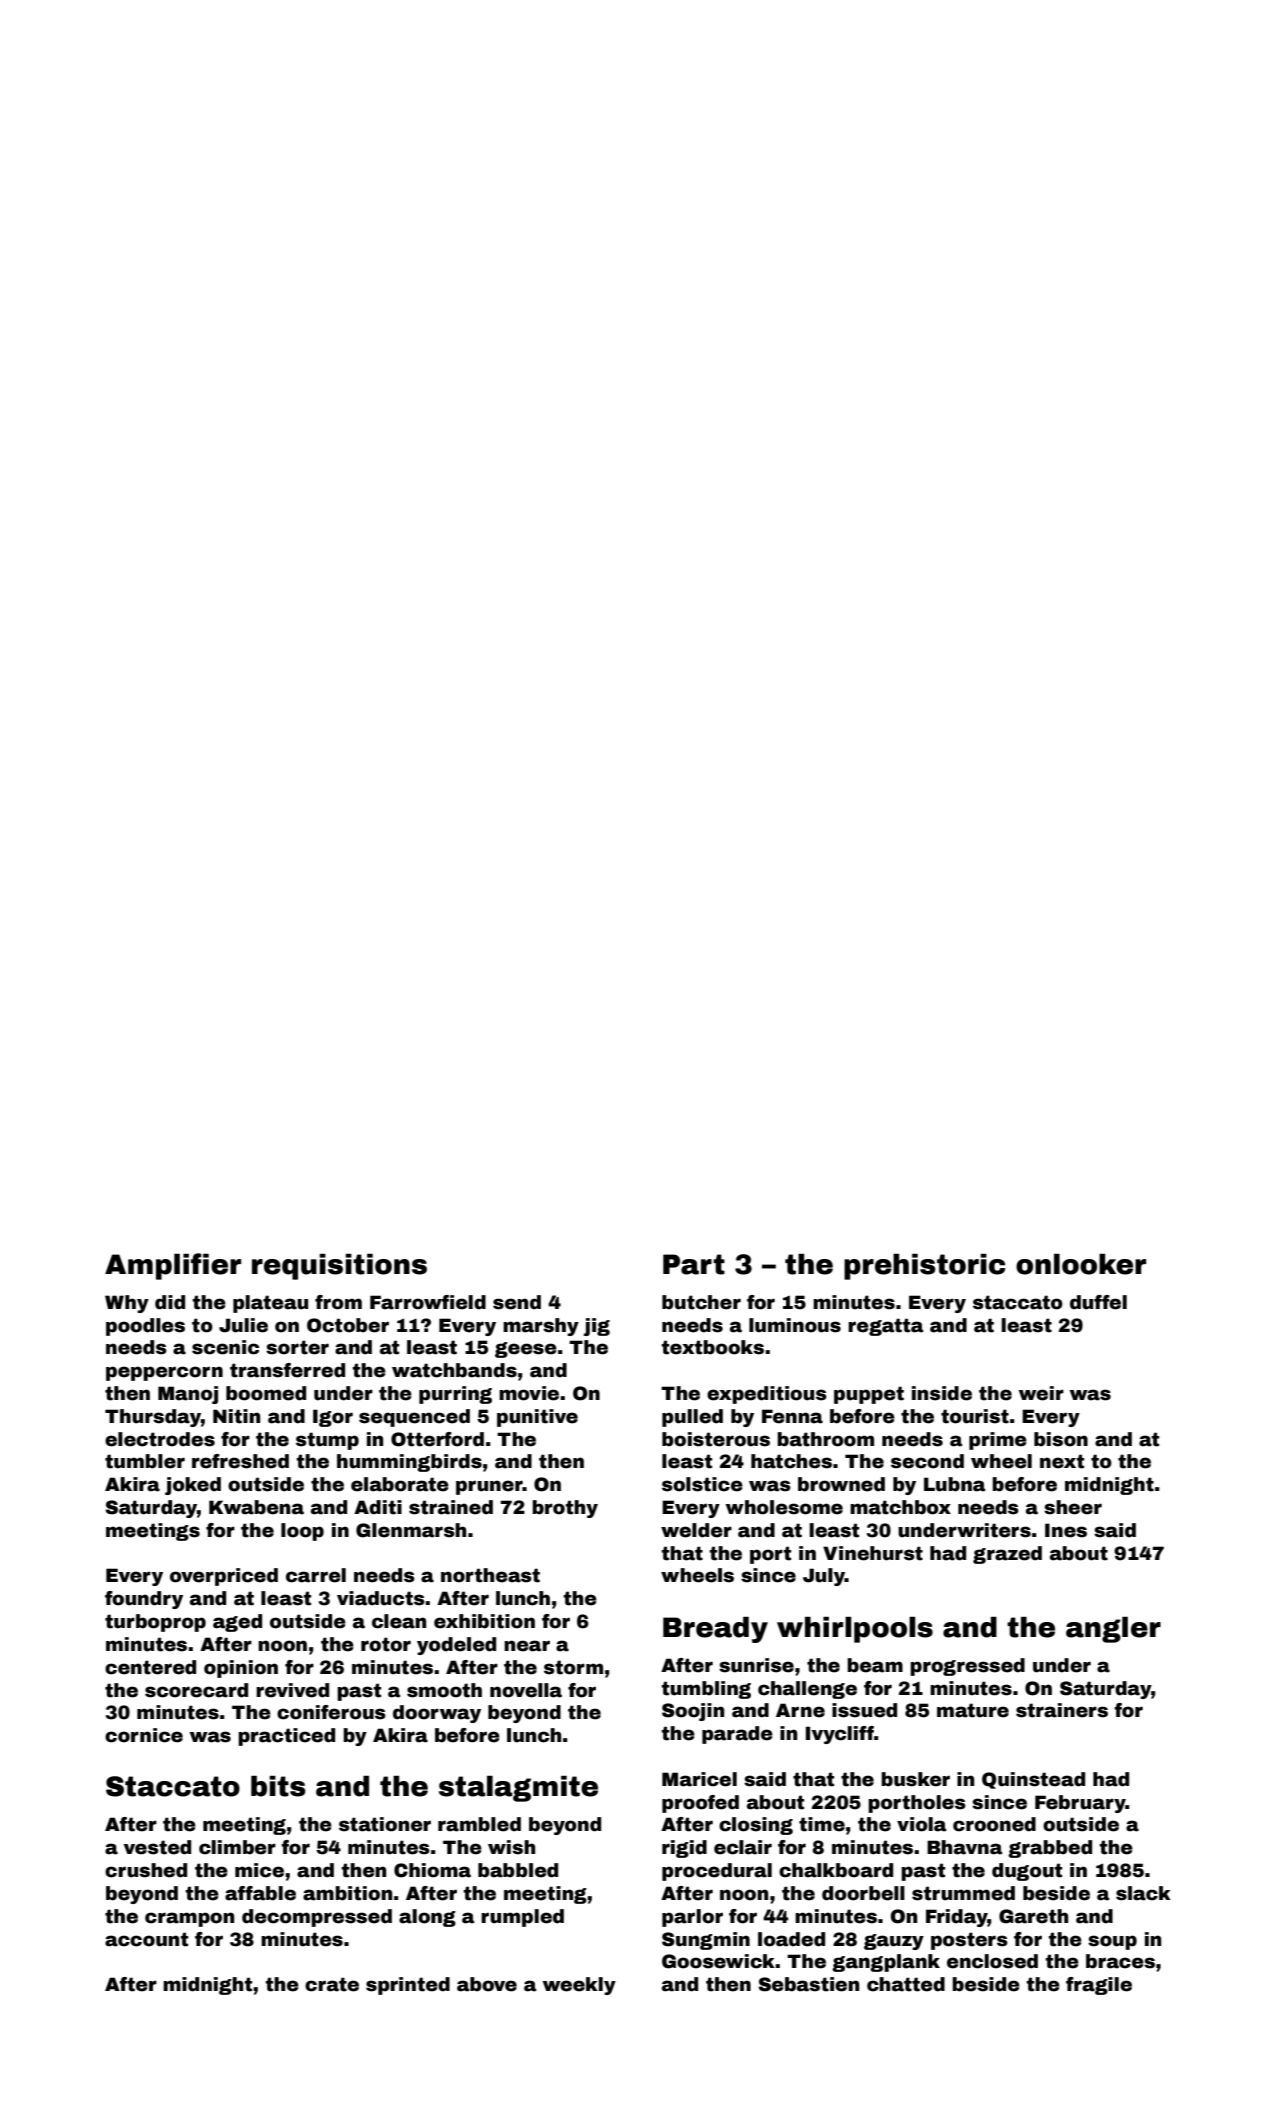 This page has height=2111, width=1281. I want to click on procedural, so click(717, 1872).
